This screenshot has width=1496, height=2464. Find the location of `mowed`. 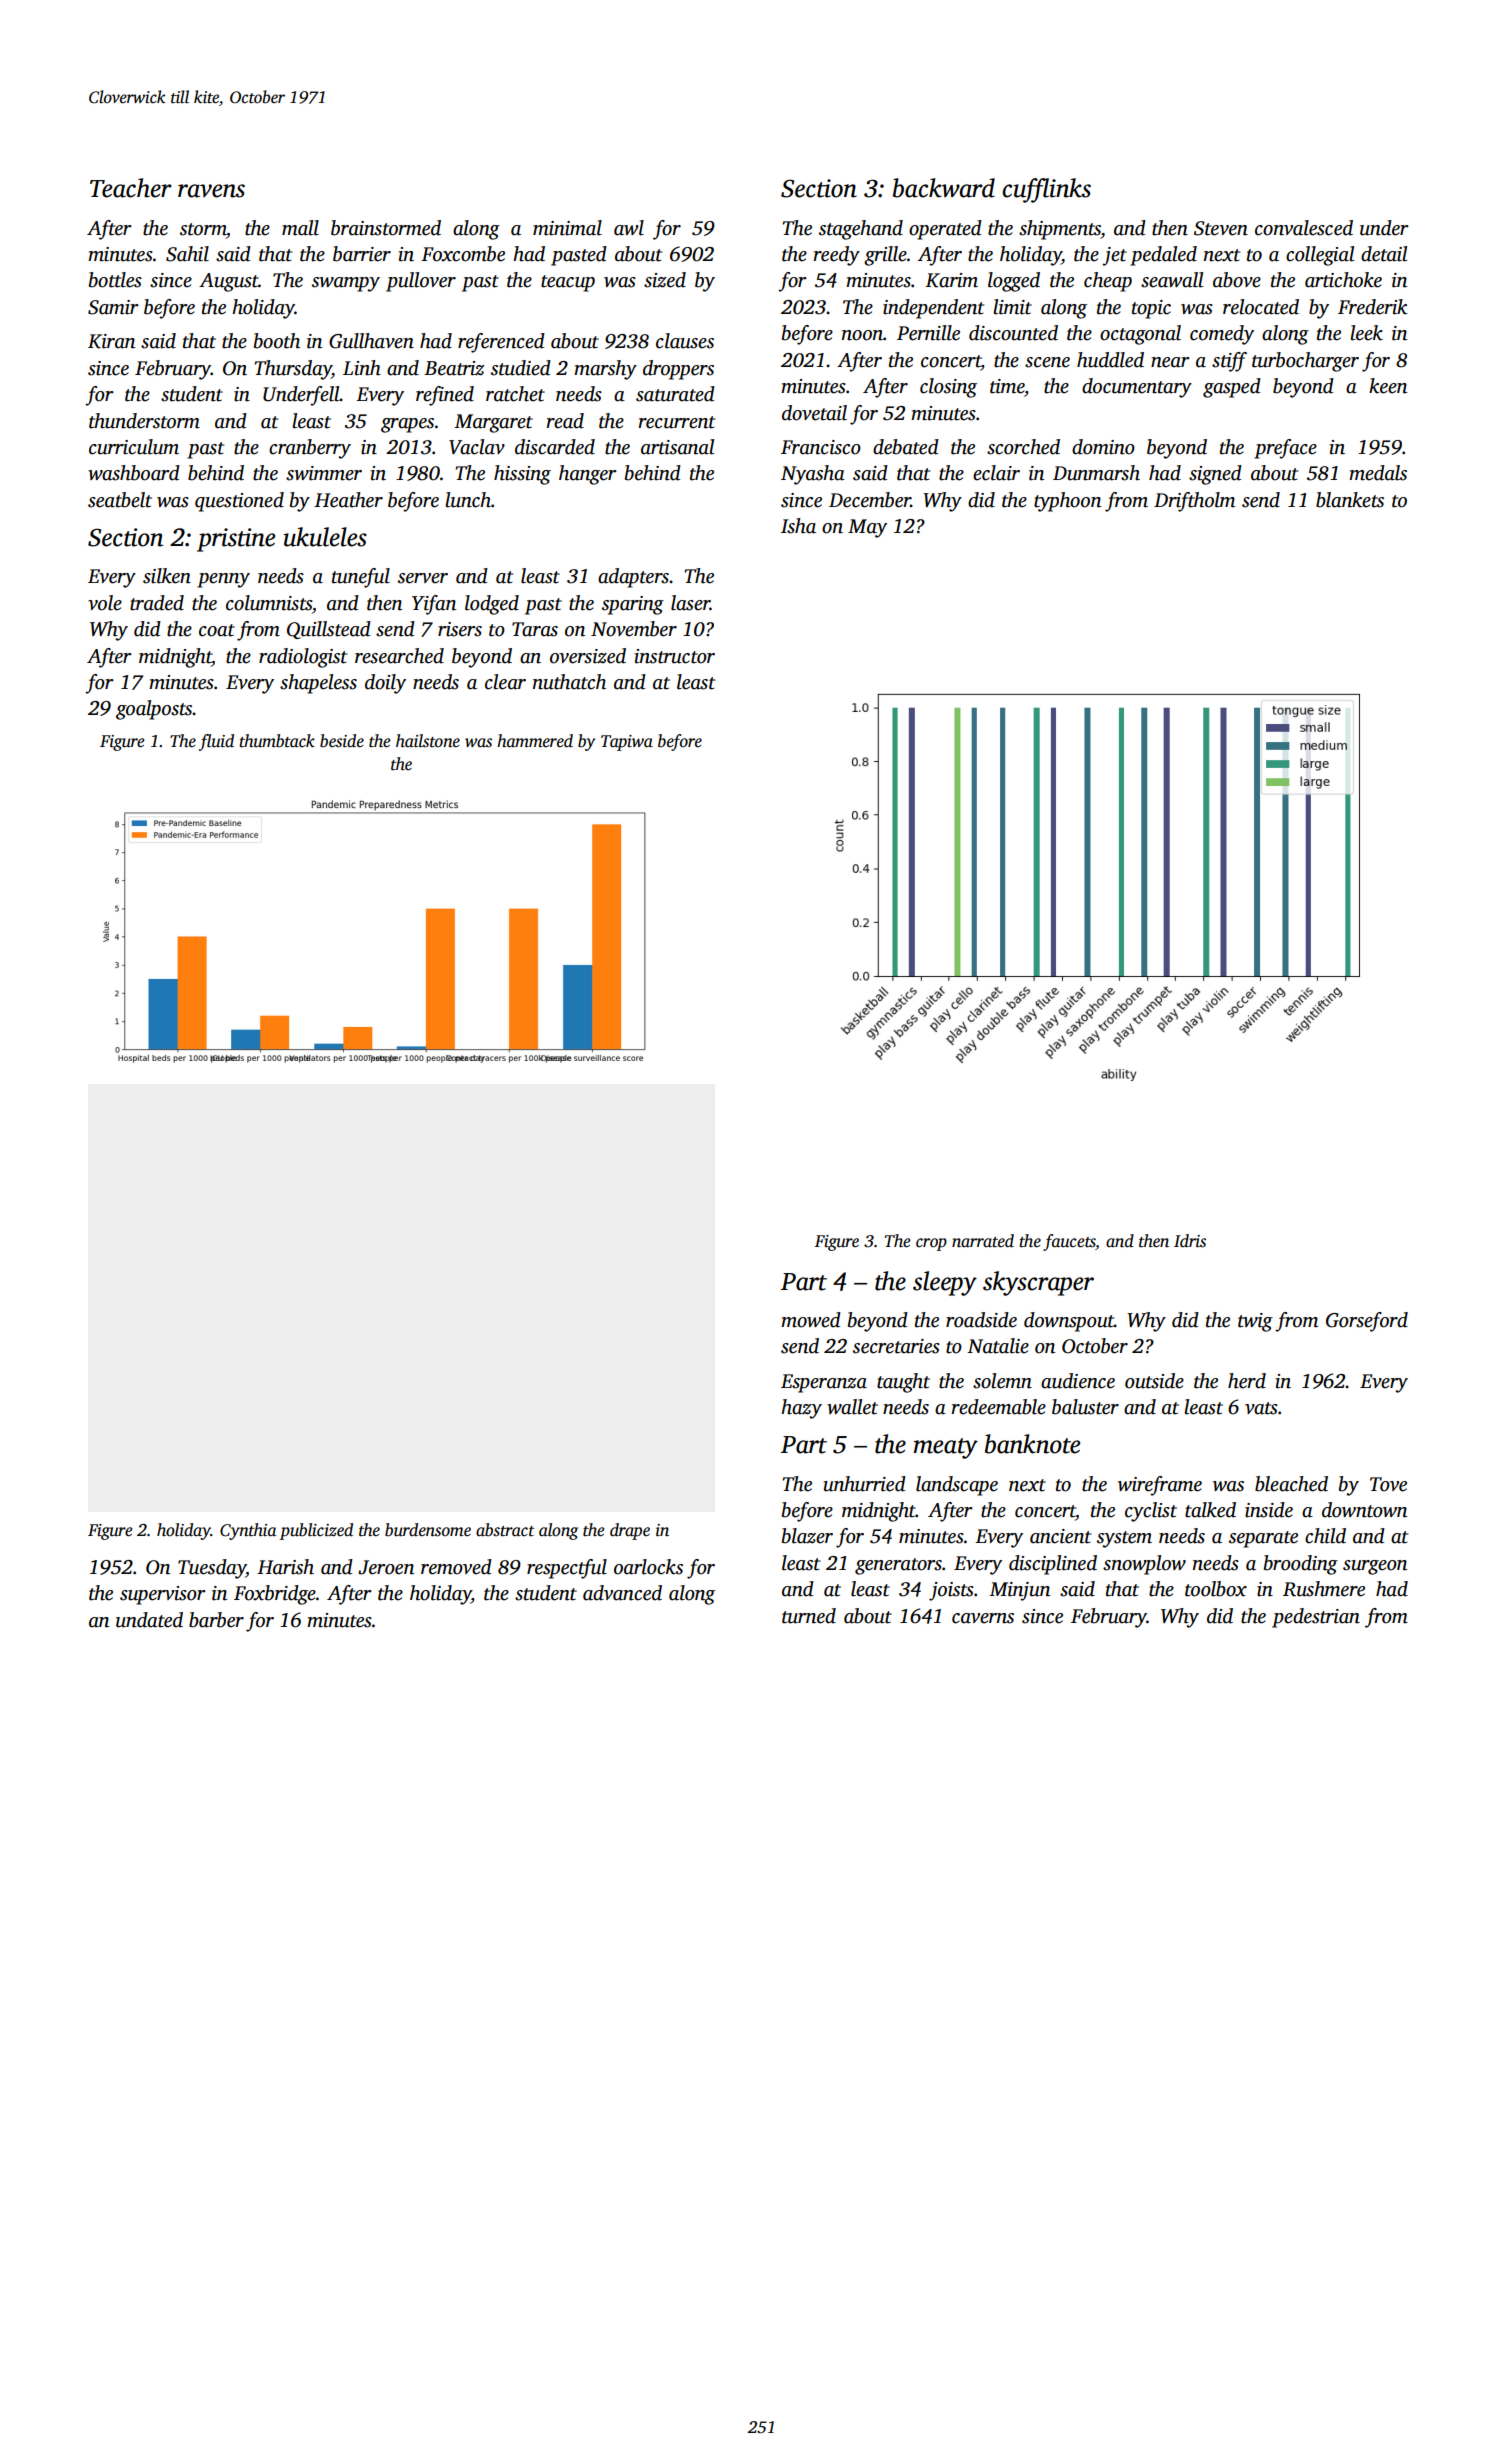

mowed is located at coordinates (811, 1320).
